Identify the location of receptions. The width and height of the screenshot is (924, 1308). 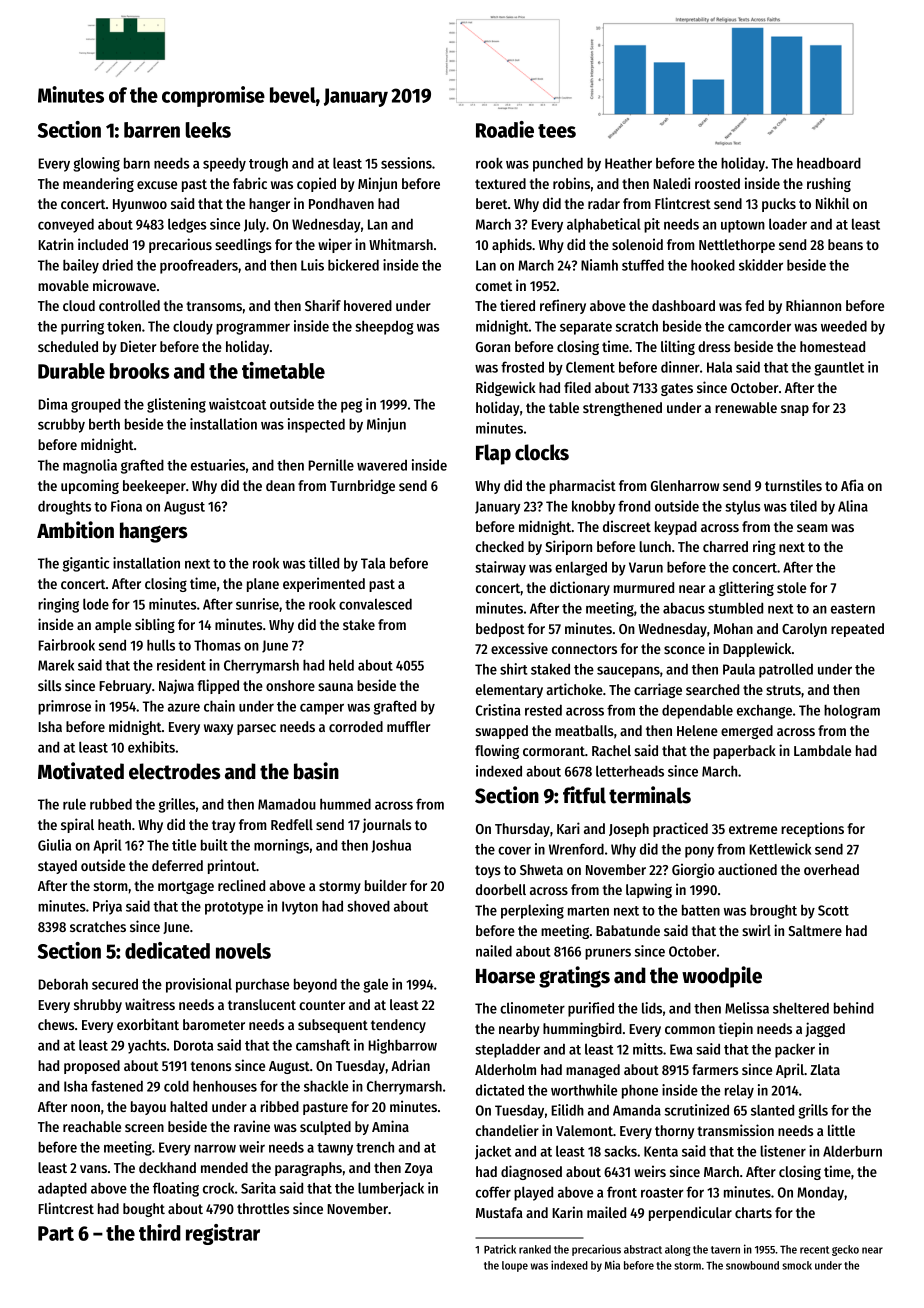
(812, 829).
